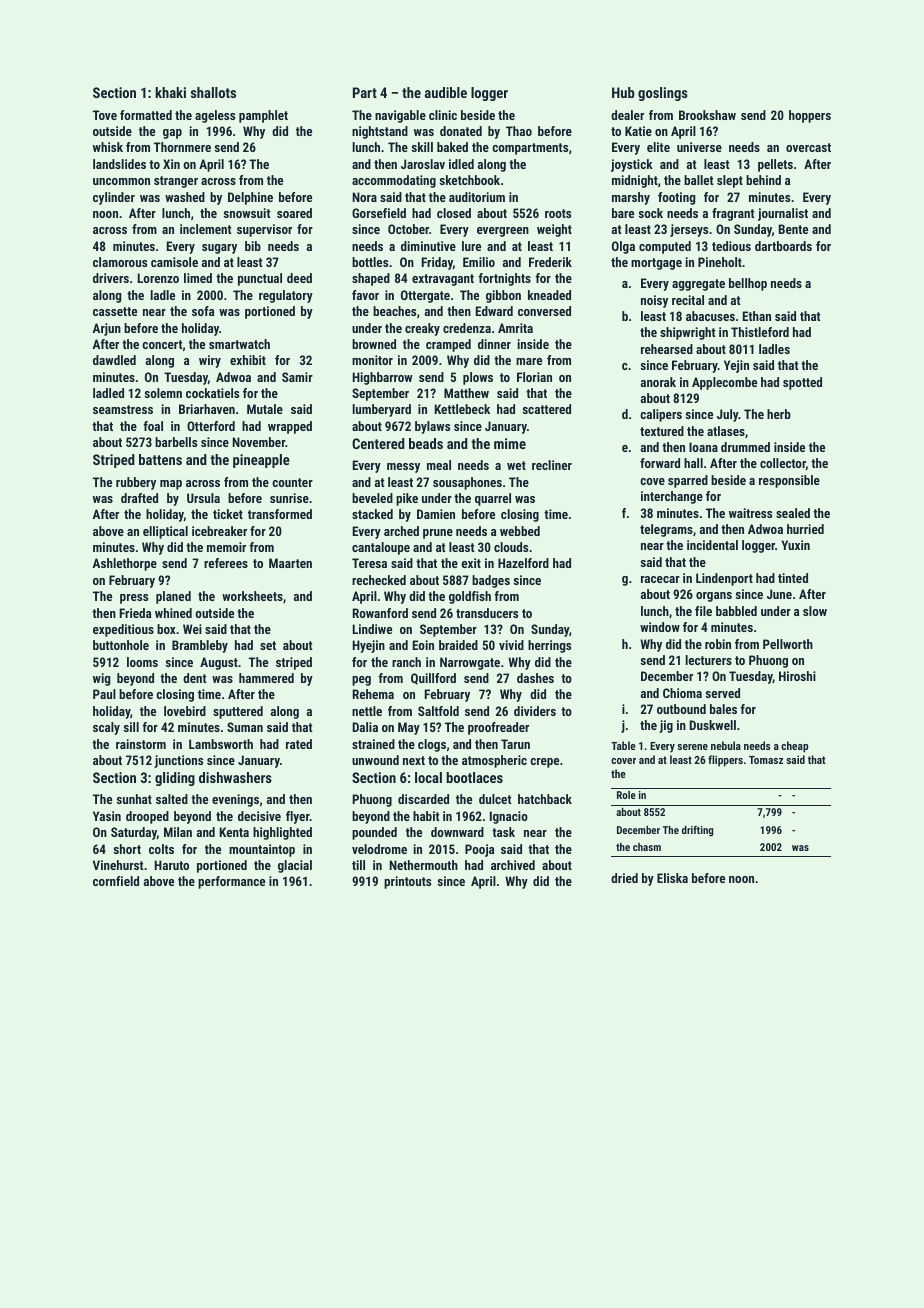  Describe the element at coordinates (422, 329) in the document. I see `creaky` at that location.
